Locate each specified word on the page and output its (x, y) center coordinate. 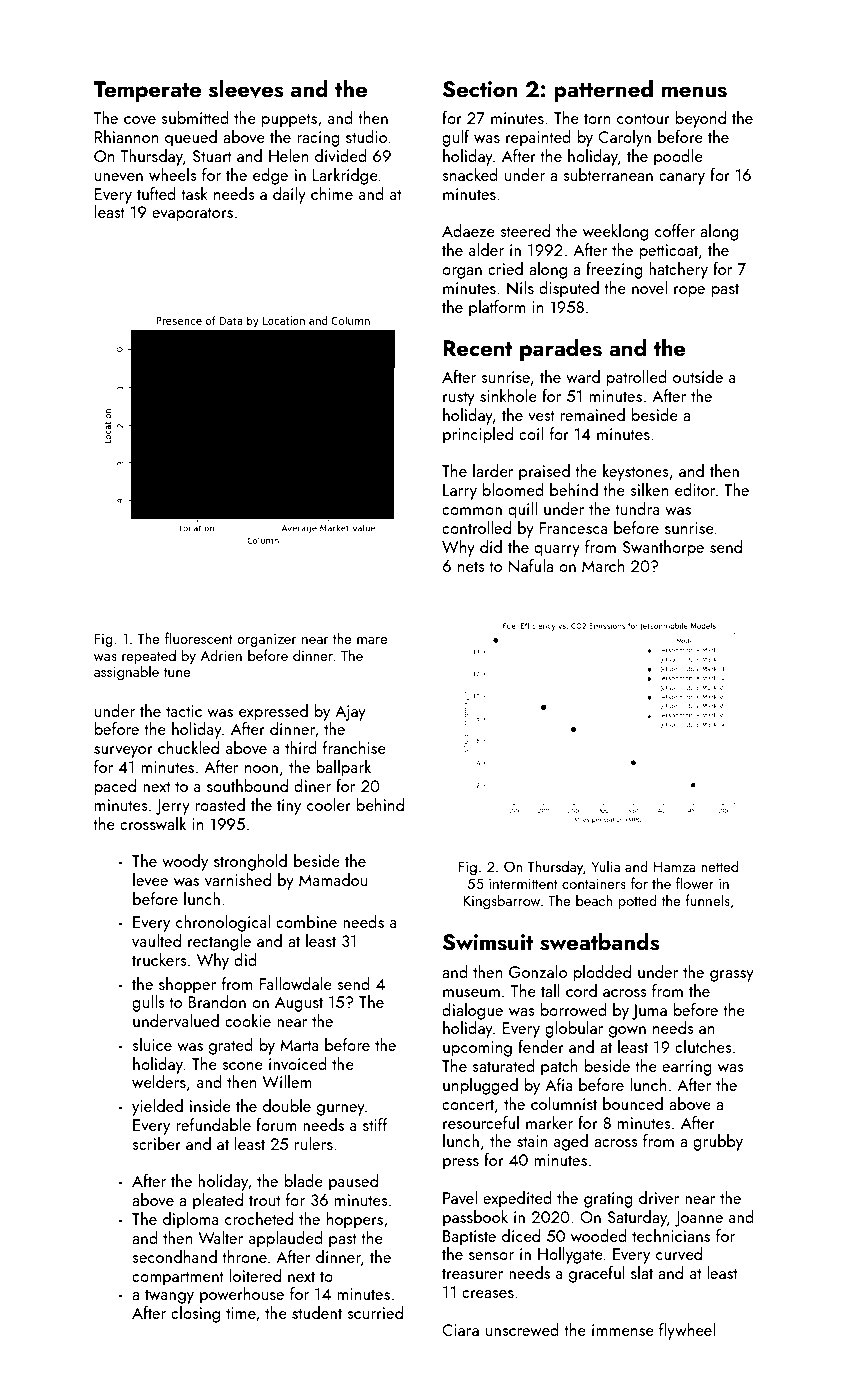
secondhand (174, 1256)
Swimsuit (488, 942)
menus (694, 92)
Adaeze (468, 230)
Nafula (531, 566)
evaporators (192, 214)
